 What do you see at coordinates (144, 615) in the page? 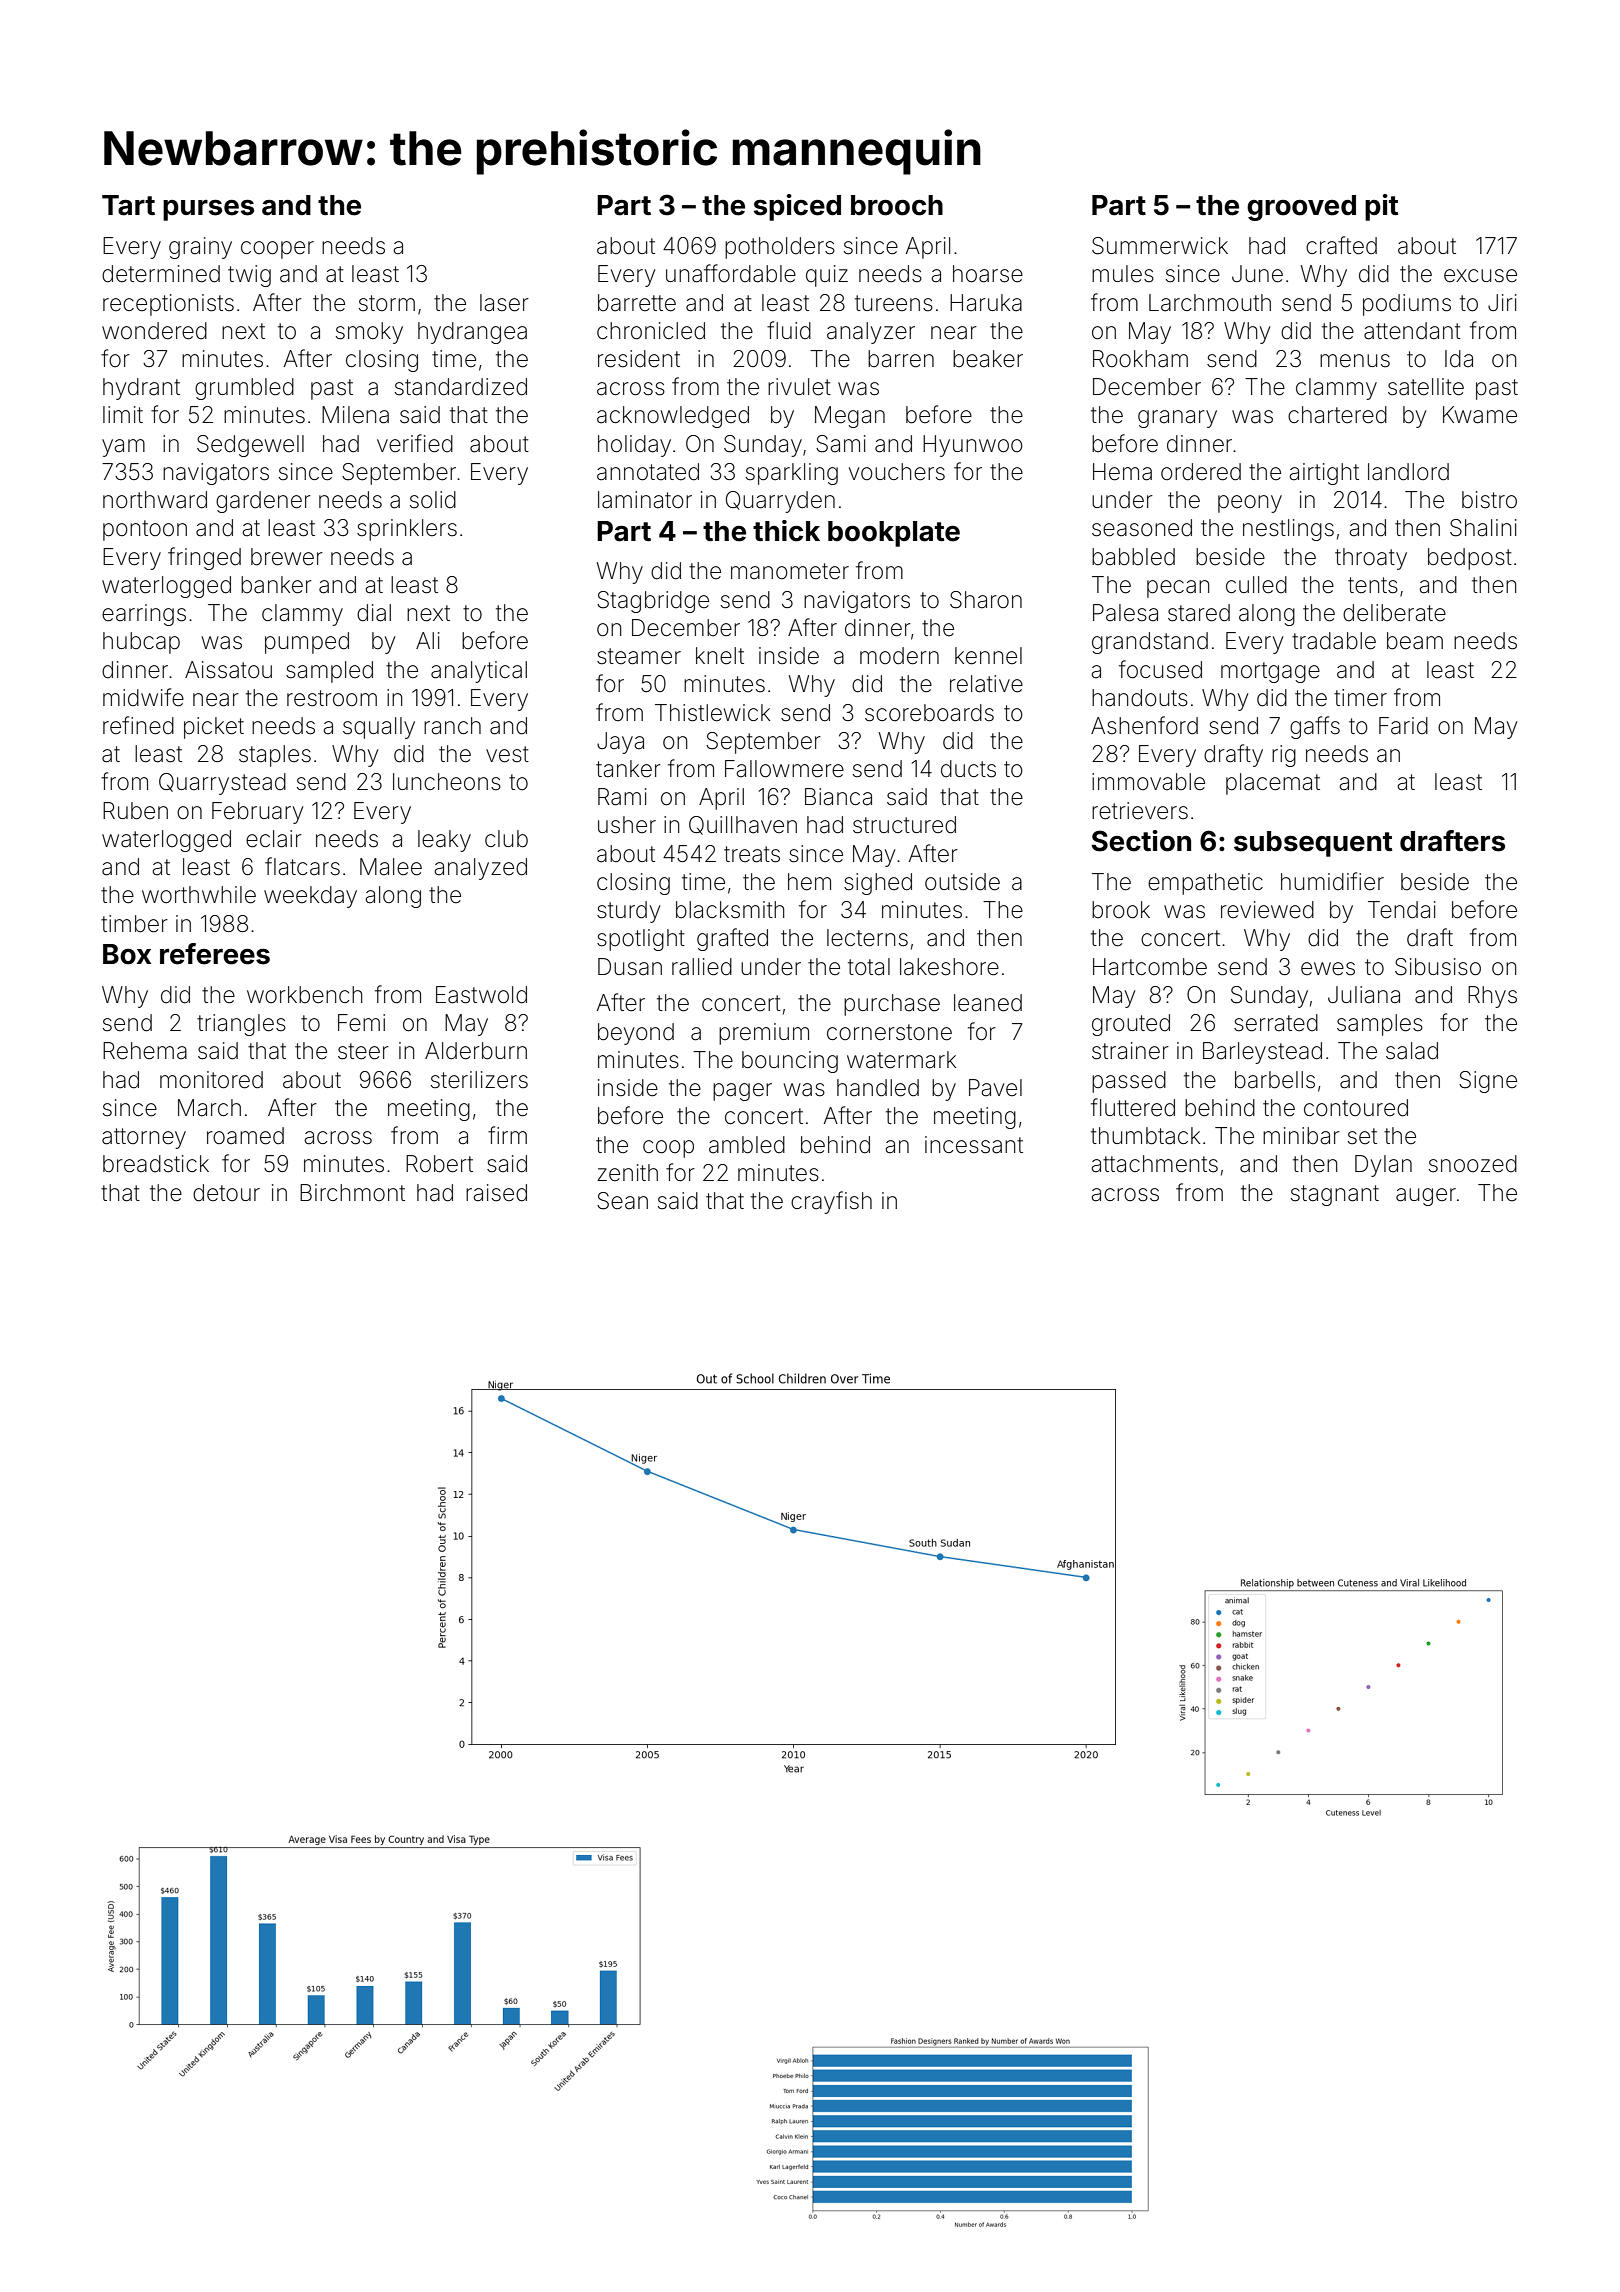
I see `earrings` at bounding box center [144, 615].
